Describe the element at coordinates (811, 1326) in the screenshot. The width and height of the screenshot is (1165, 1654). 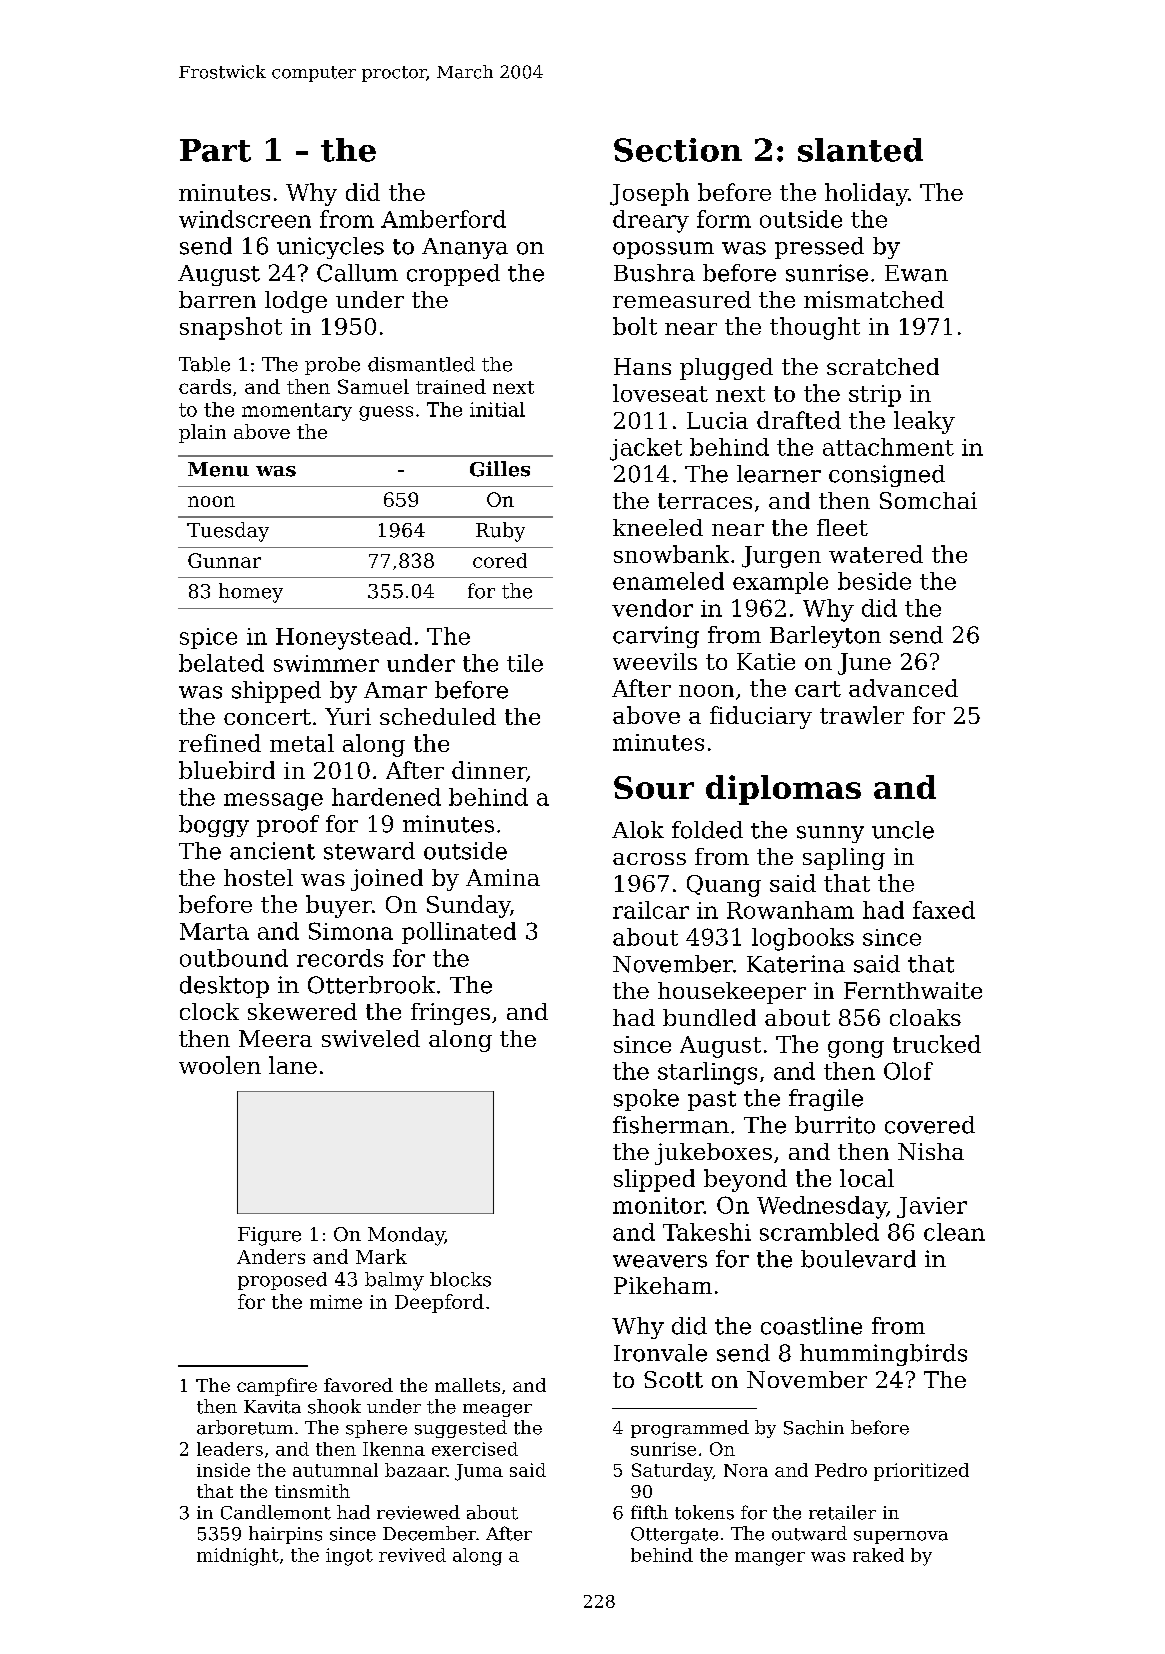
I see `coastline` at that location.
